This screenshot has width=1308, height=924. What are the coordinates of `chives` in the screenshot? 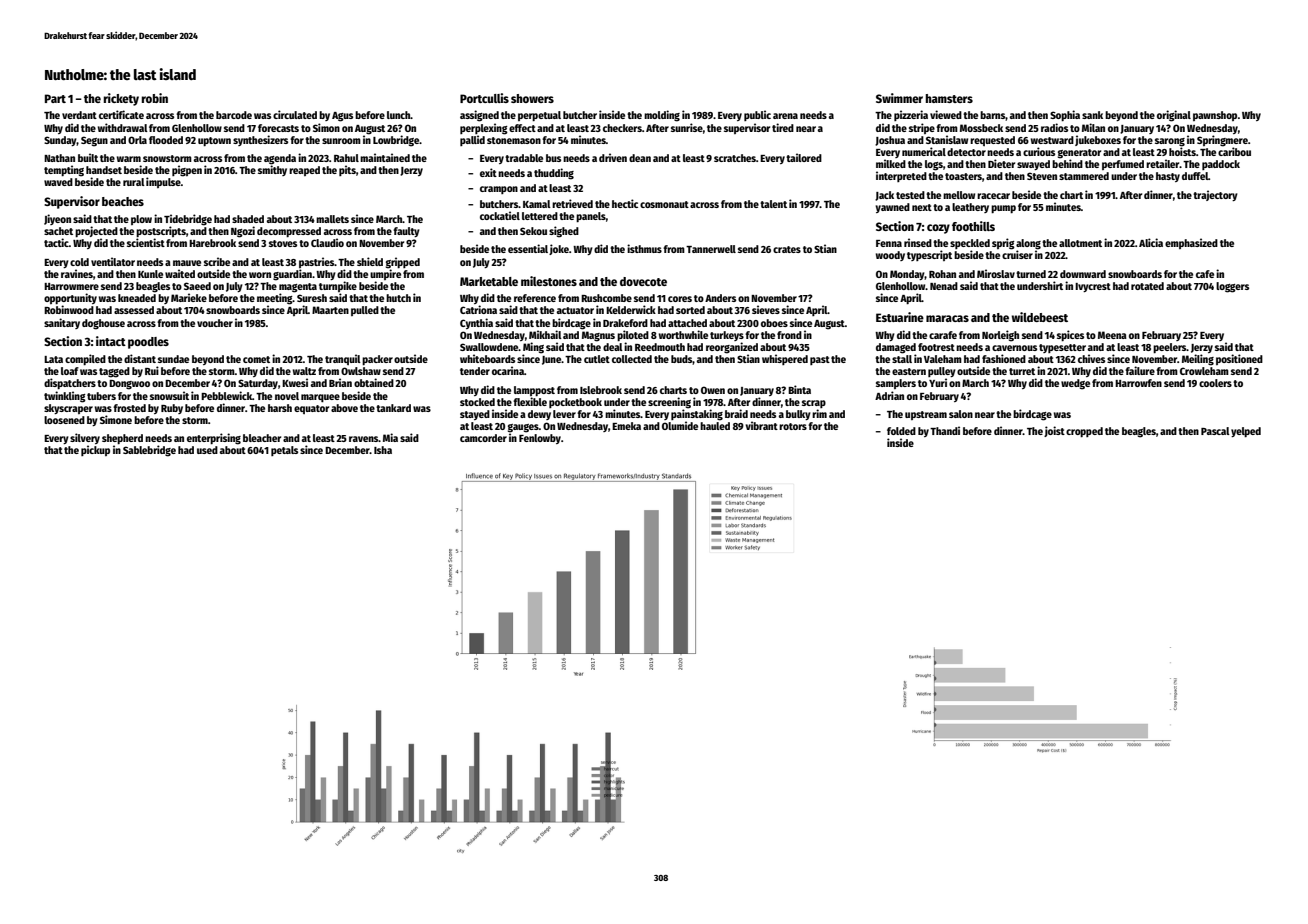 It's located at (1091, 358).
